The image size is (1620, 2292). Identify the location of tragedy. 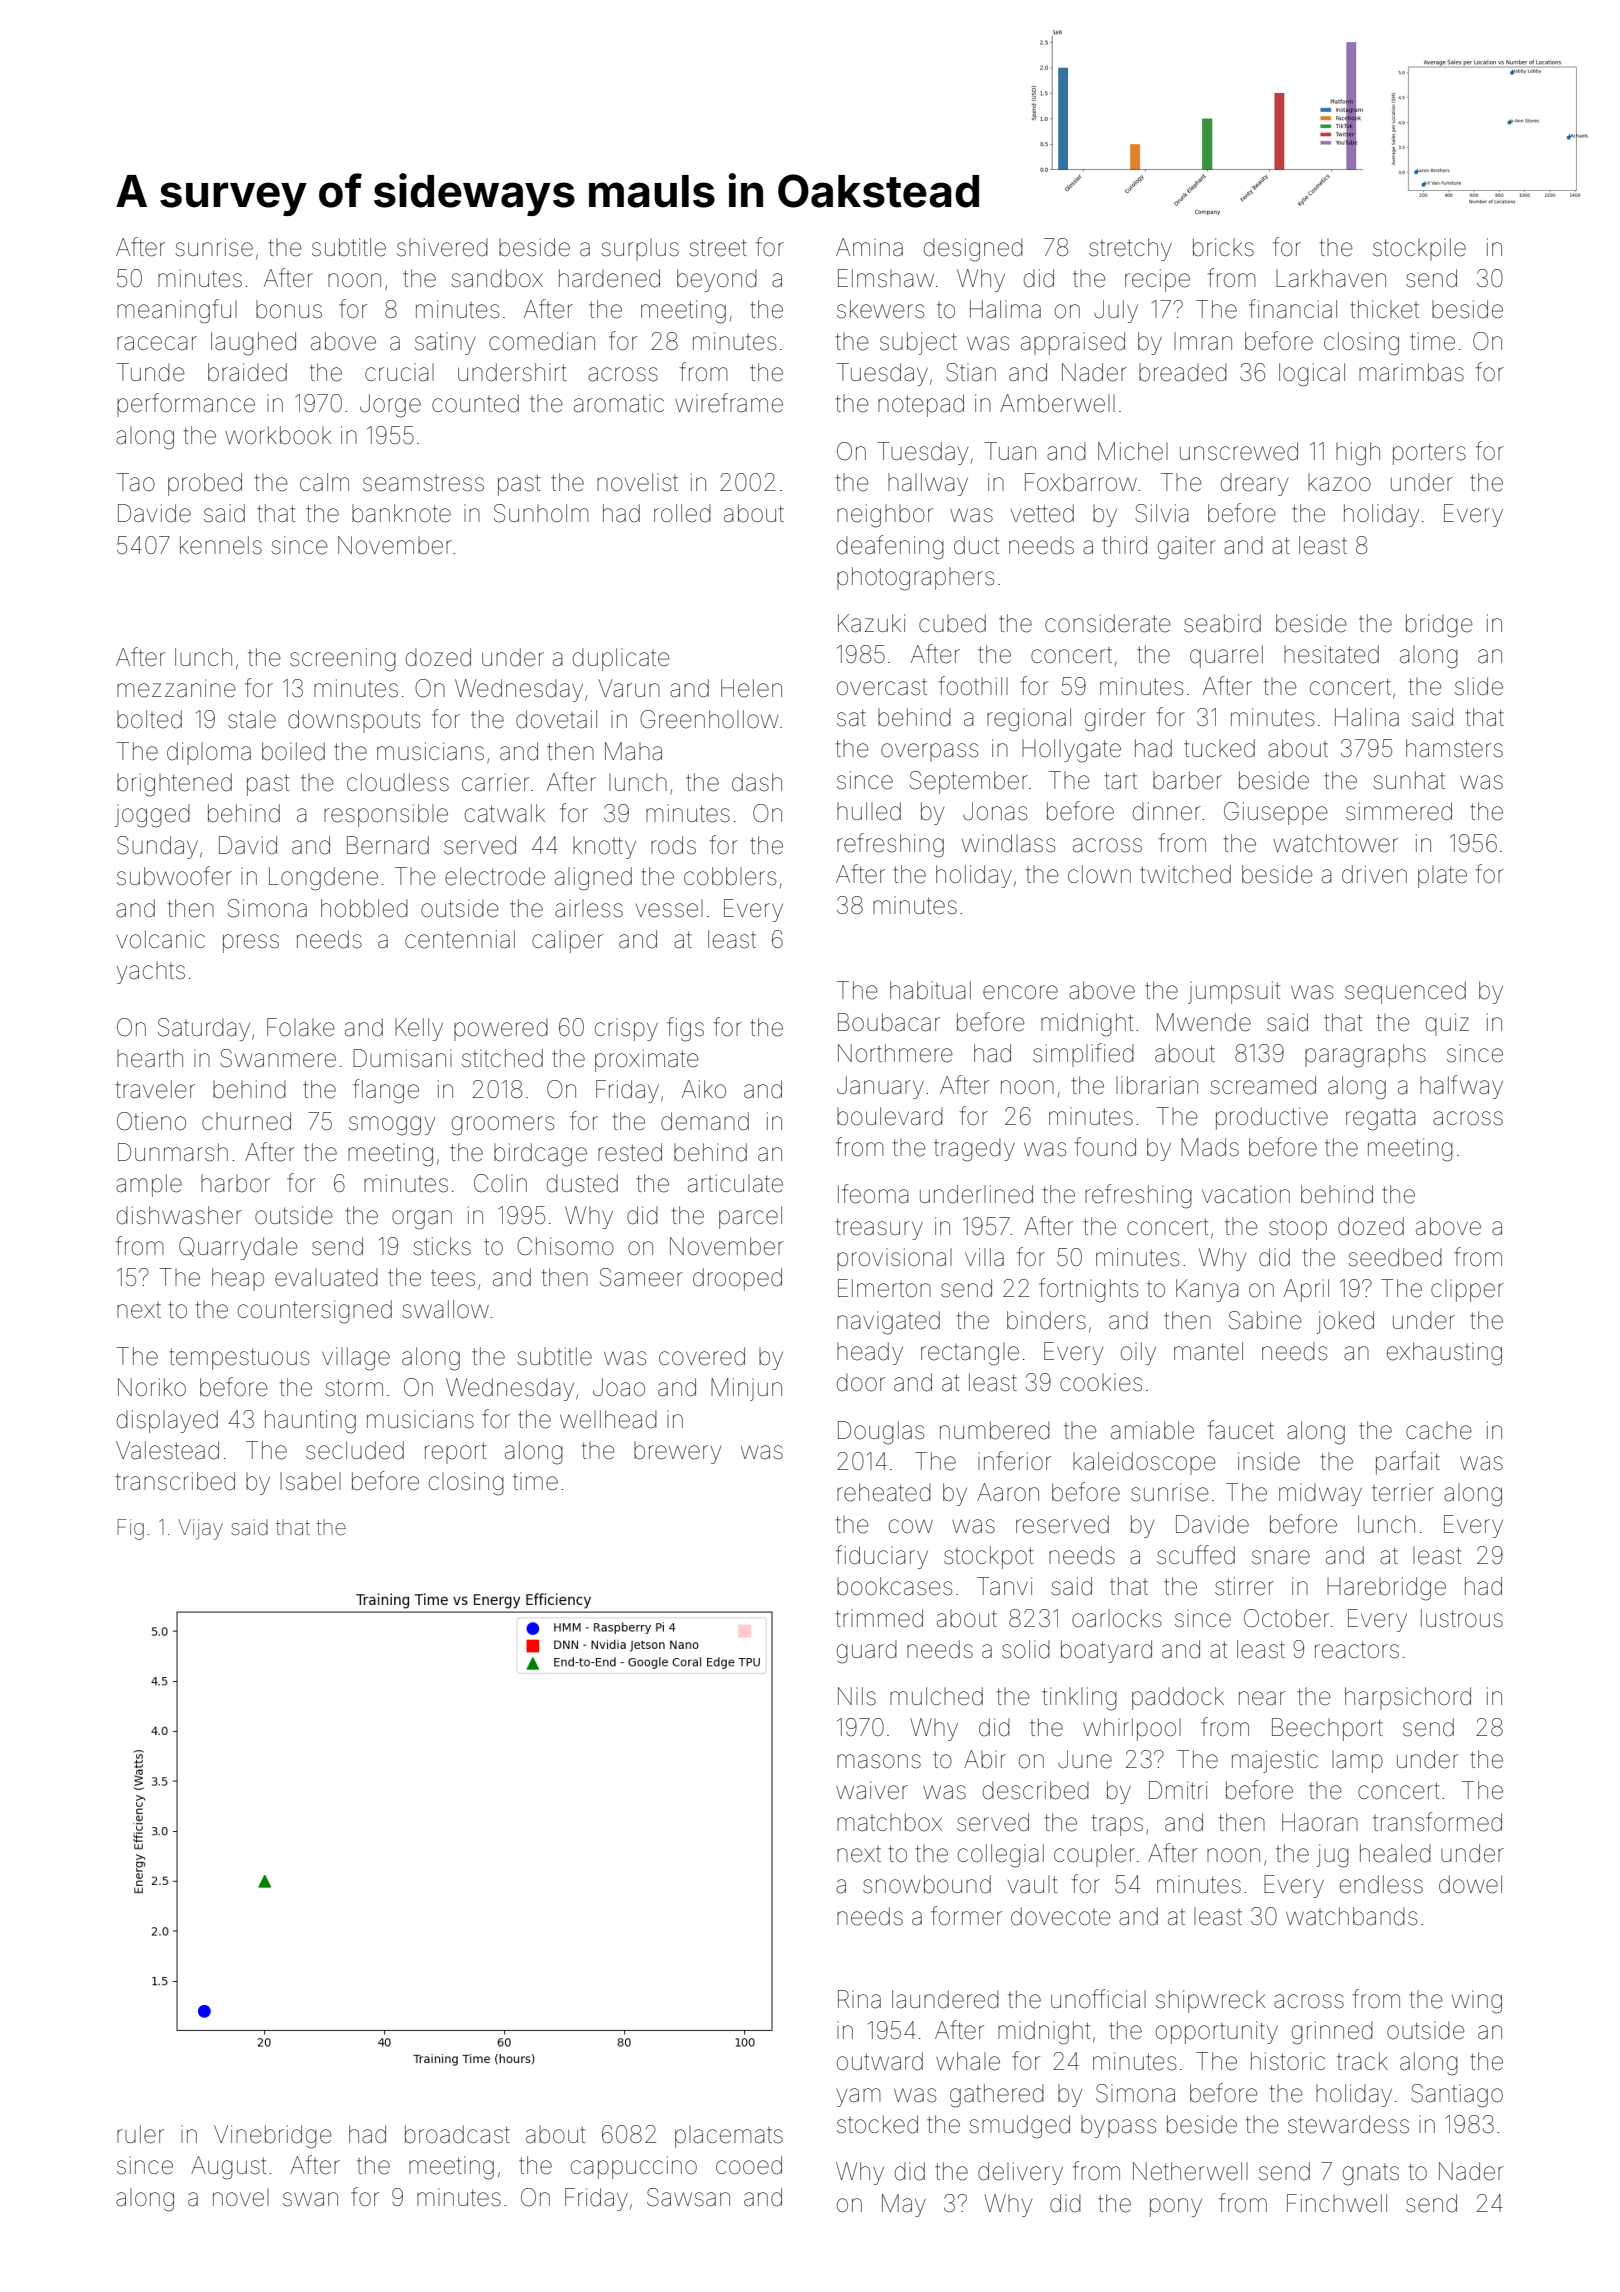
(974, 1150).
